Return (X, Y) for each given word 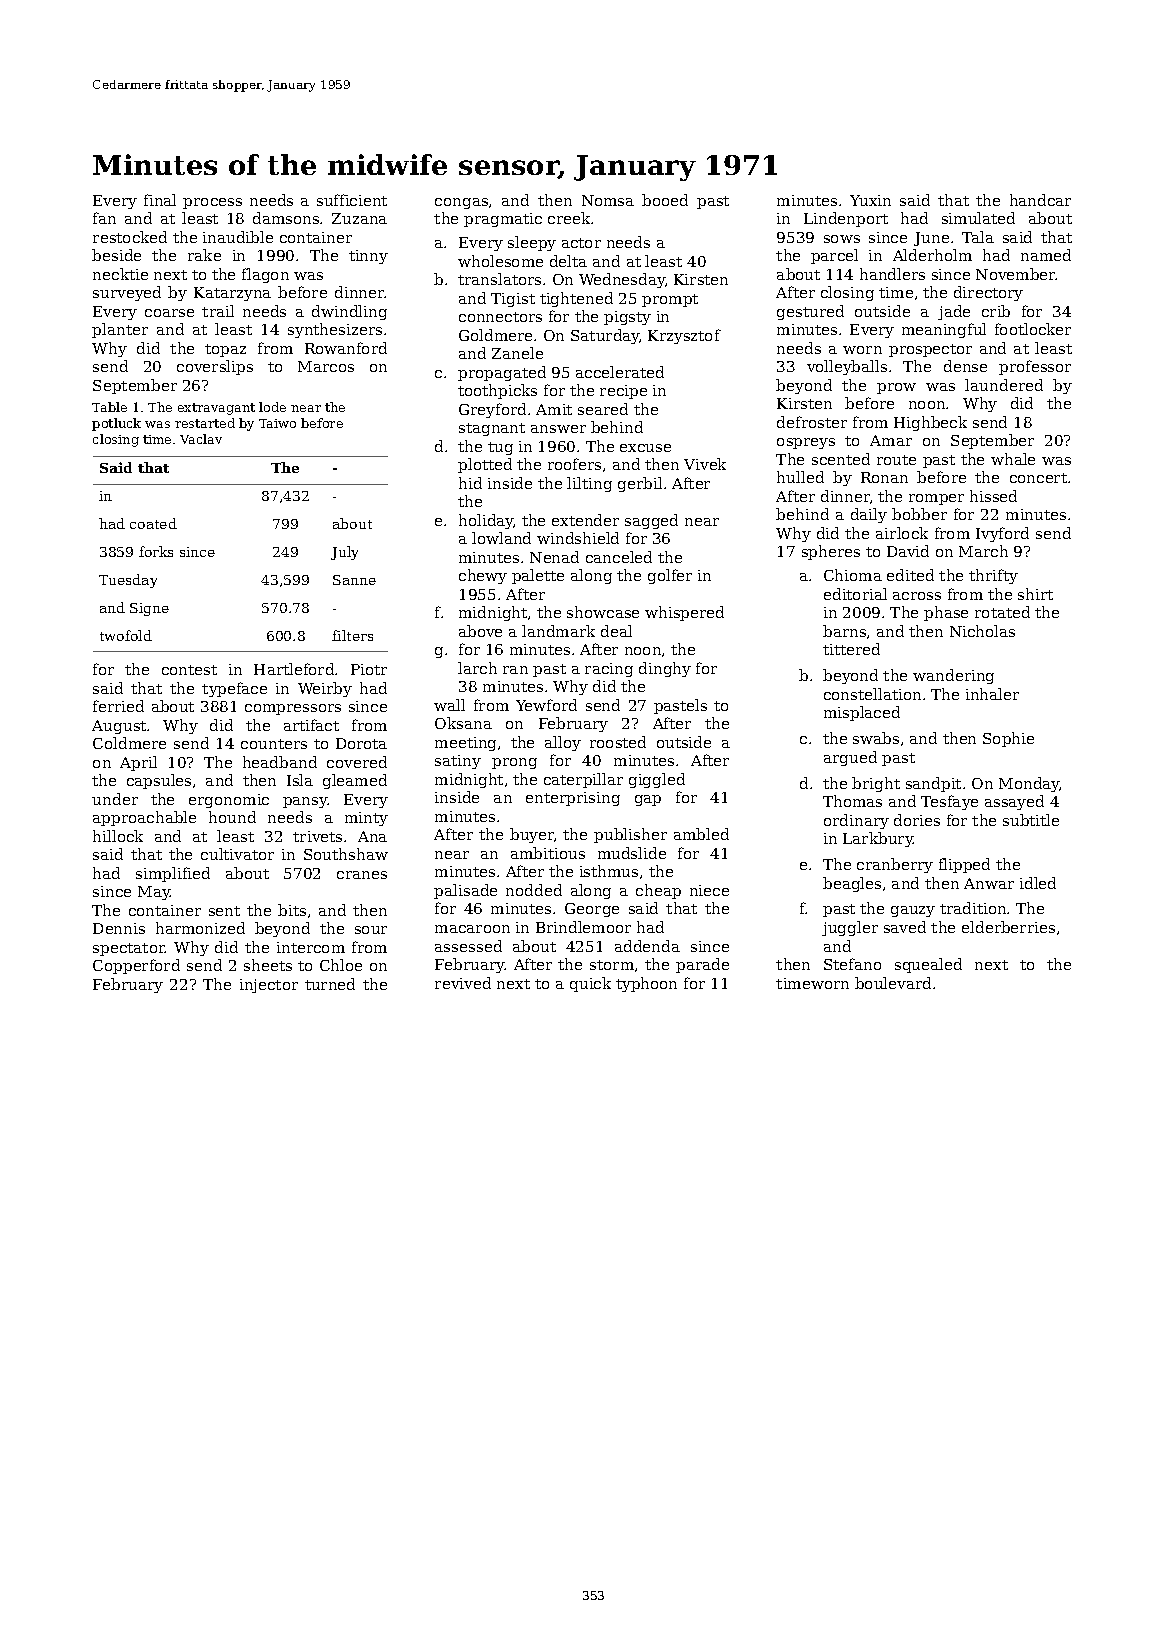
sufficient (352, 200)
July (344, 553)
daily (869, 515)
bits (292, 910)
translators (499, 279)
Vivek (705, 464)
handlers (892, 274)
